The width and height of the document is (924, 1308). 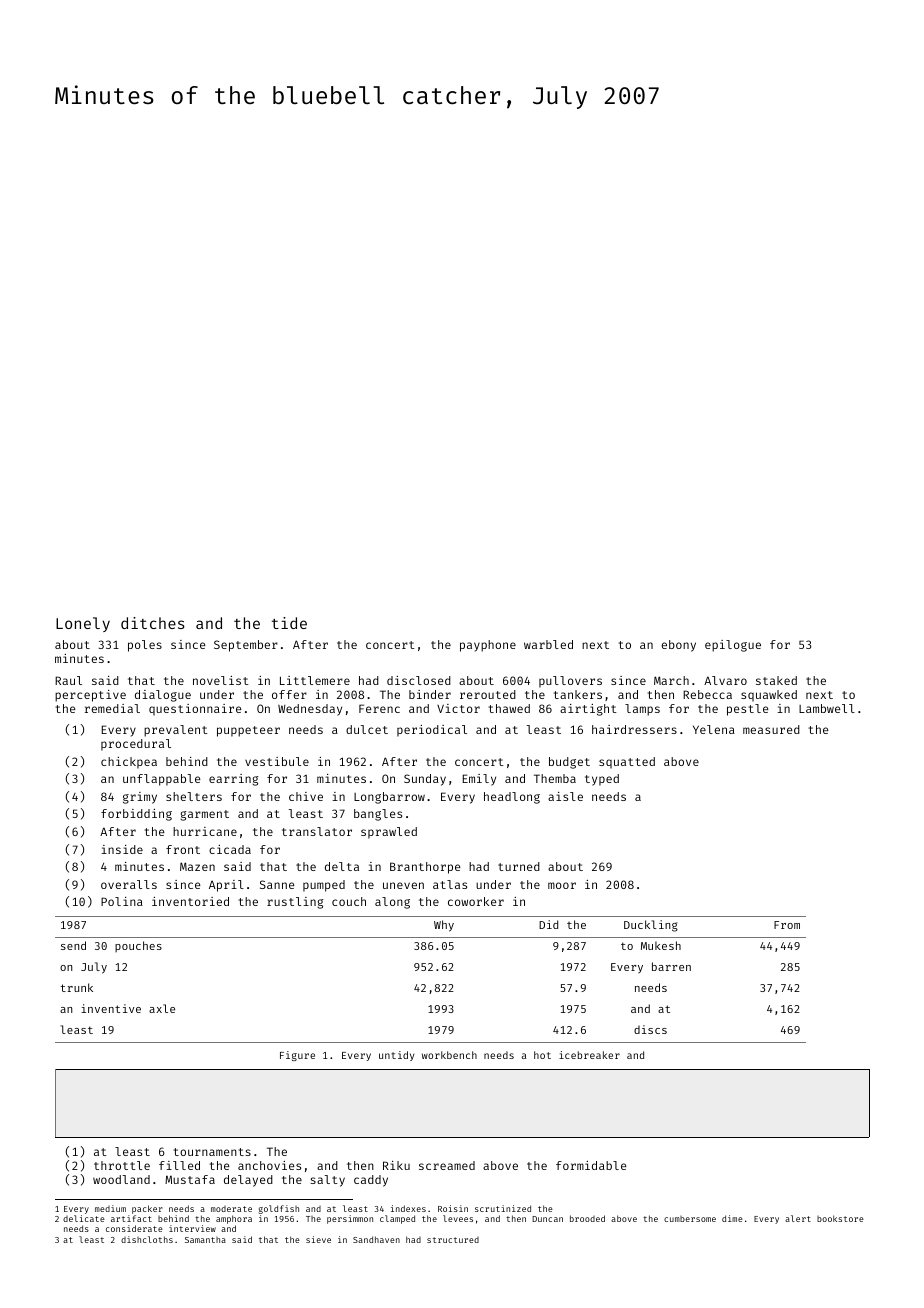 I want to click on woodland, so click(x=121, y=1179).
